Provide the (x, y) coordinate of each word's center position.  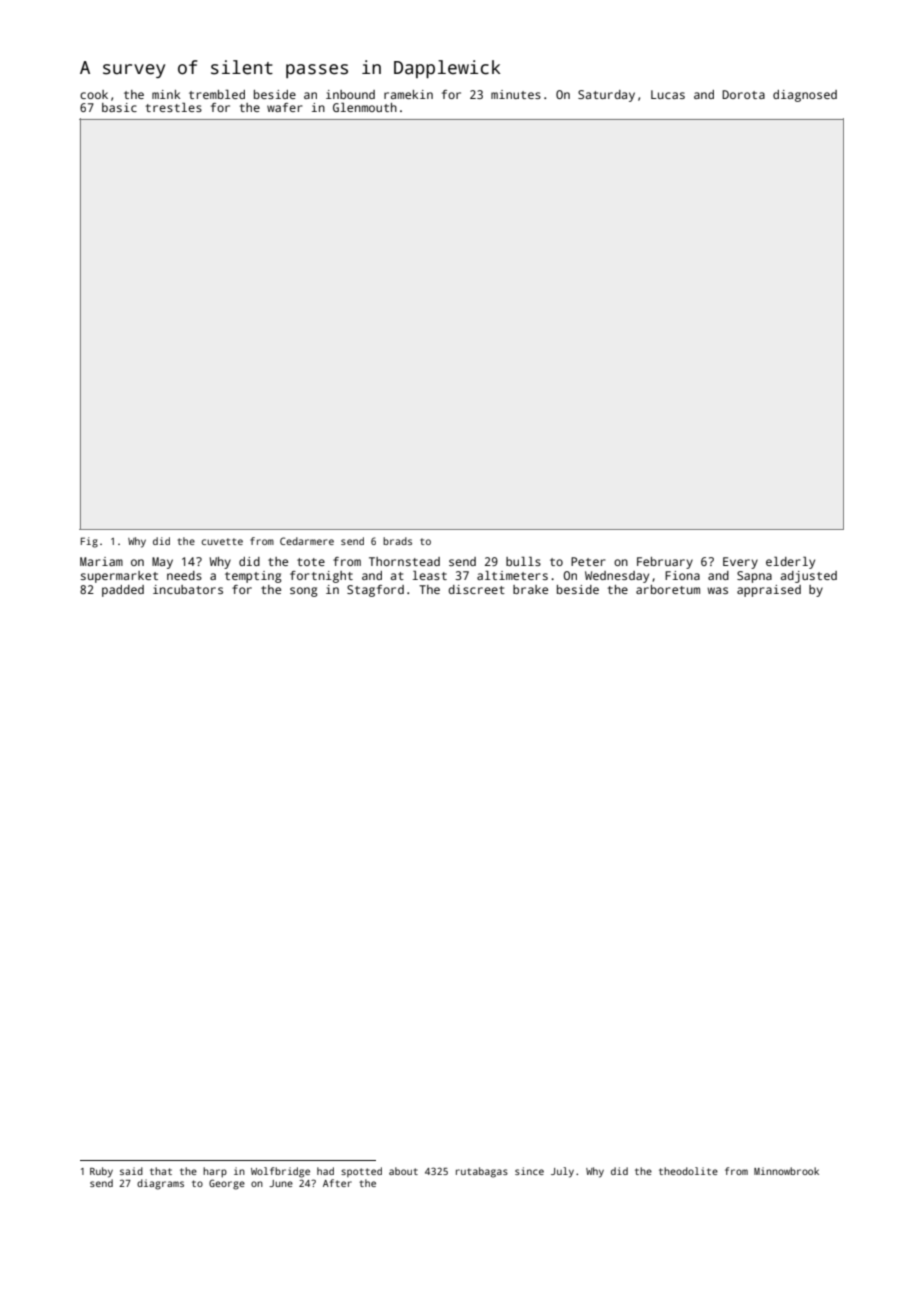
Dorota (743, 94)
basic (119, 107)
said (131, 1171)
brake (530, 589)
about (403, 1171)
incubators (188, 589)
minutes (516, 94)
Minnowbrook (786, 1171)
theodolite (688, 1171)
